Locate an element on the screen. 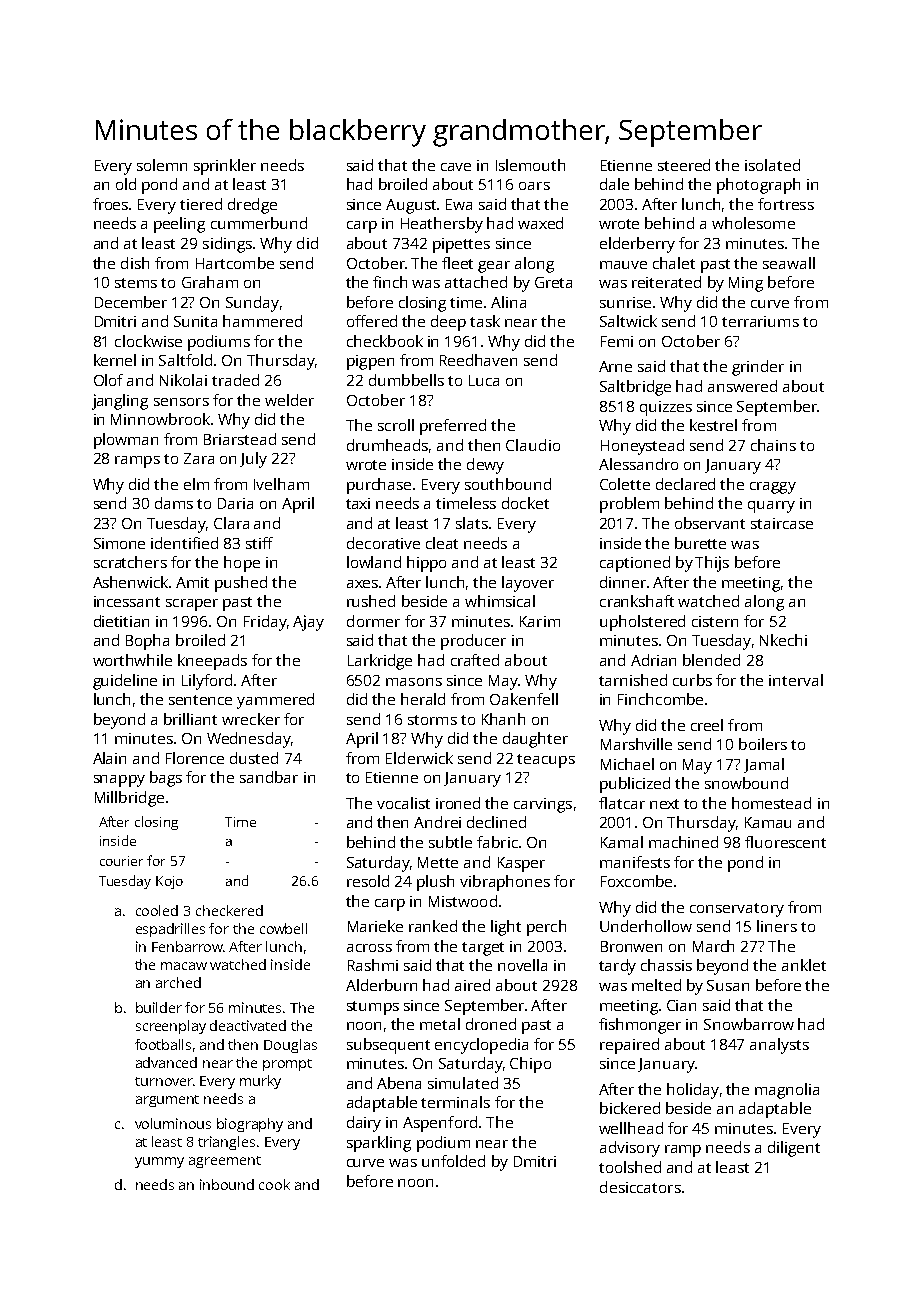 The width and height of the screenshot is (924, 1308). perch is located at coordinates (546, 928).
